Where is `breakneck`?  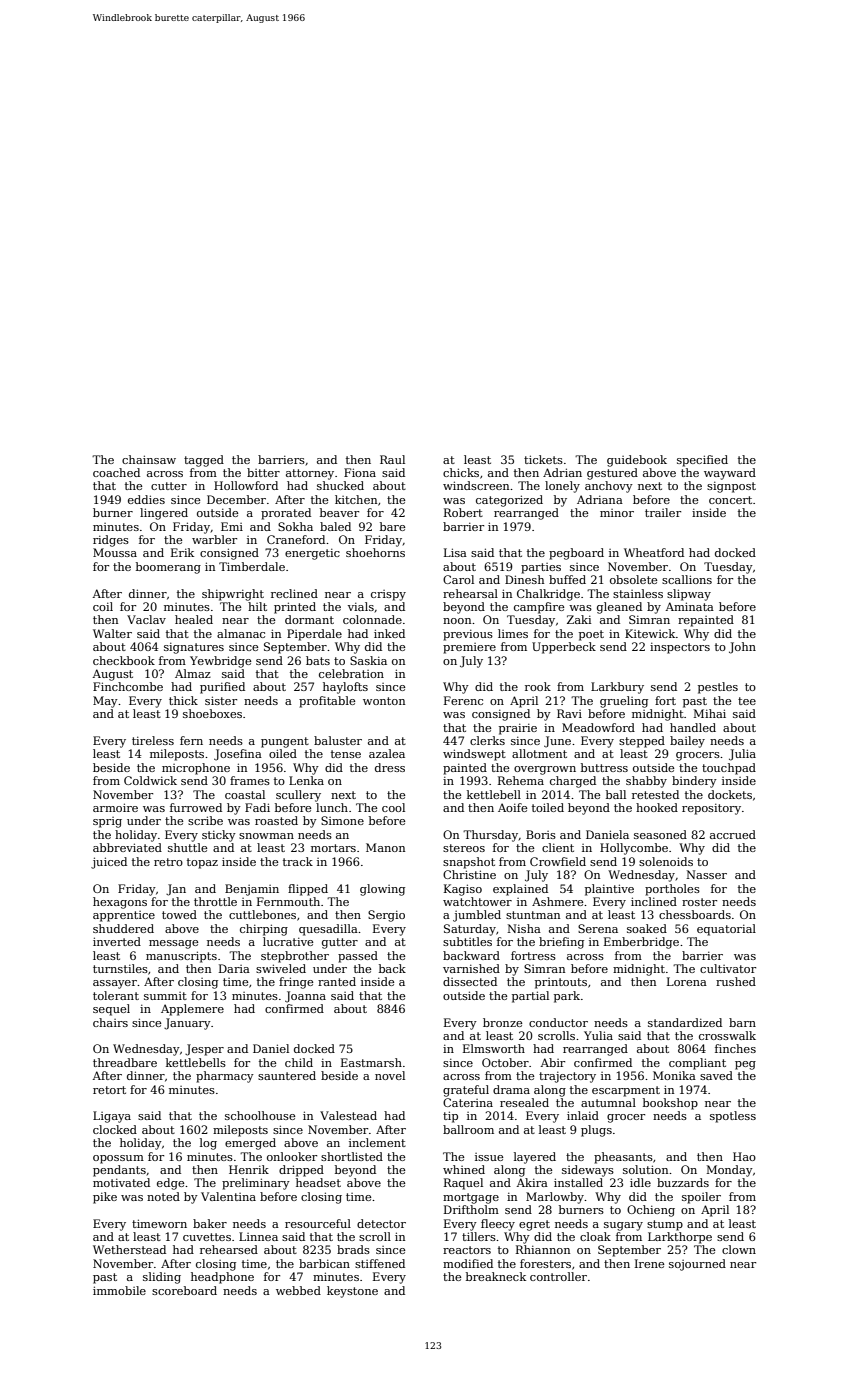
breakneck is located at coordinates (496, 1276).
